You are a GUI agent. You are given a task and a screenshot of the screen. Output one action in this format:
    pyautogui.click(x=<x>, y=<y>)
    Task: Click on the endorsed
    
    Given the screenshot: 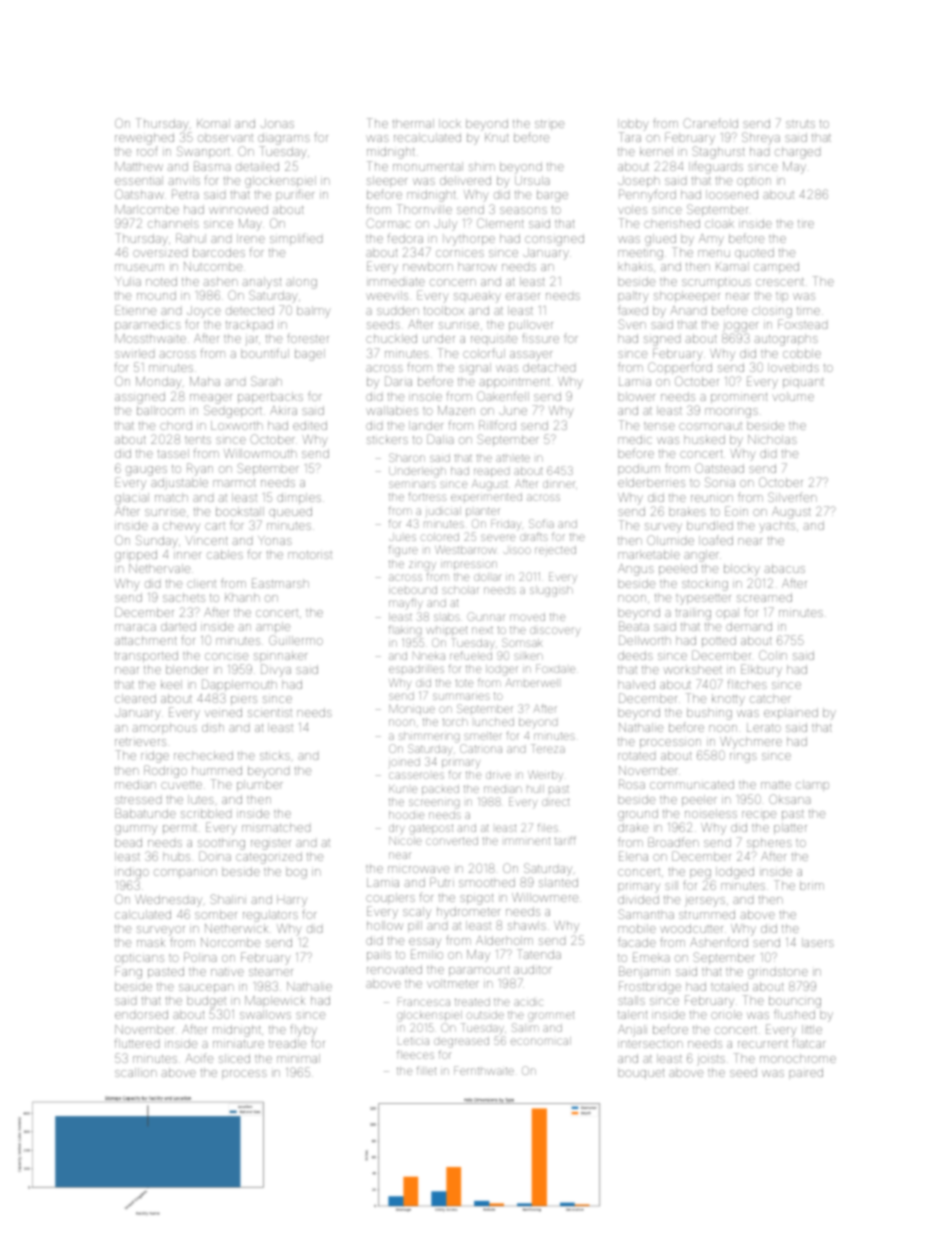 What is the action you would take?
    pyautogui.click(x=141, y=1014)
